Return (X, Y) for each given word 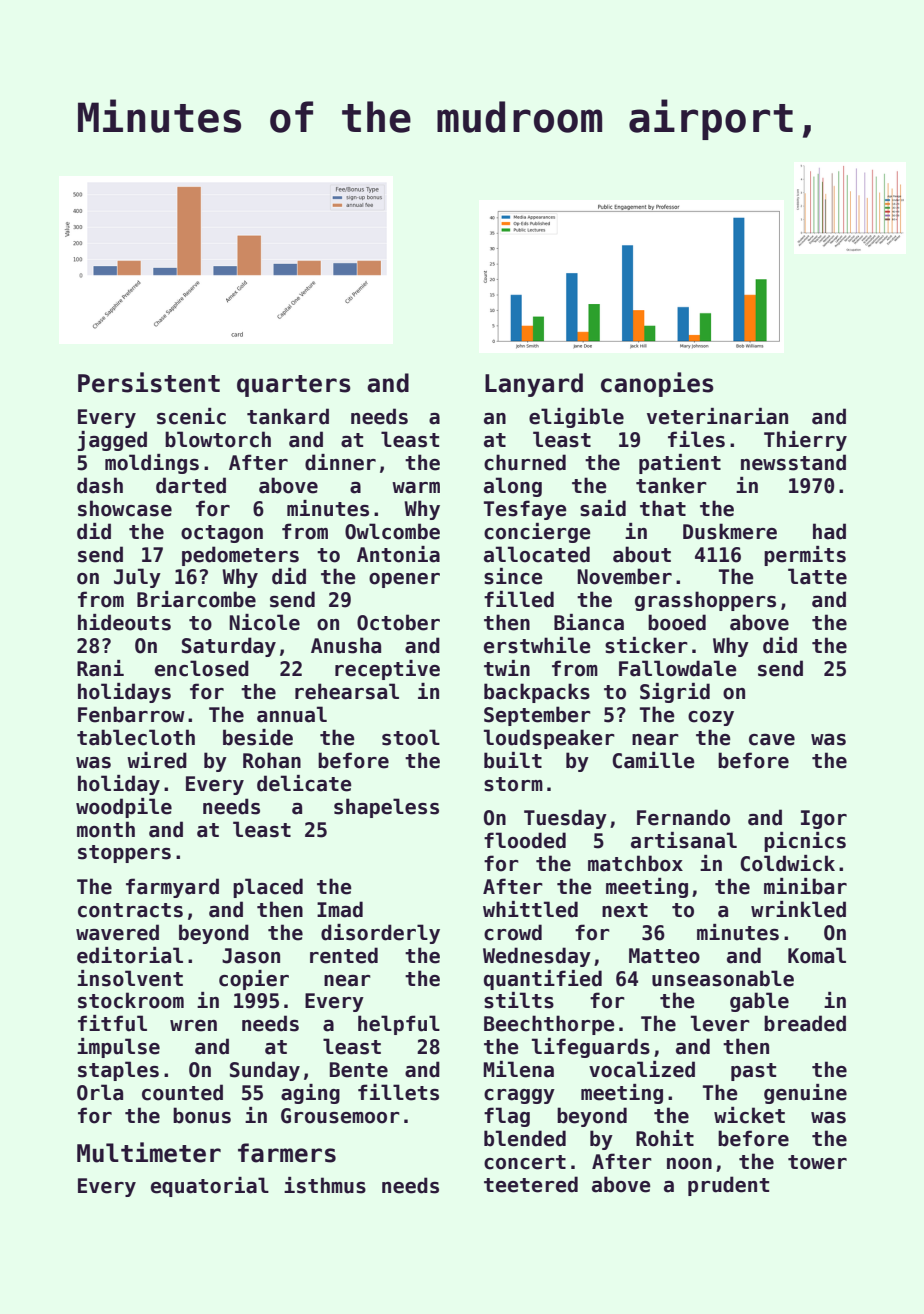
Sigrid (675, 693)
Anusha (346, 645)
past (753, 1072)
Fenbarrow (131, 714)
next (625, 910)
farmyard (172, 888)
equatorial (210, 1187)
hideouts (124, 622)
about (642, 554)
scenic (191, 416)
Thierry (805, 441)
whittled (530, 909)
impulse (118, 1048)
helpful (399, 1025)
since (513, 576)
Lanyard (534, 385)
